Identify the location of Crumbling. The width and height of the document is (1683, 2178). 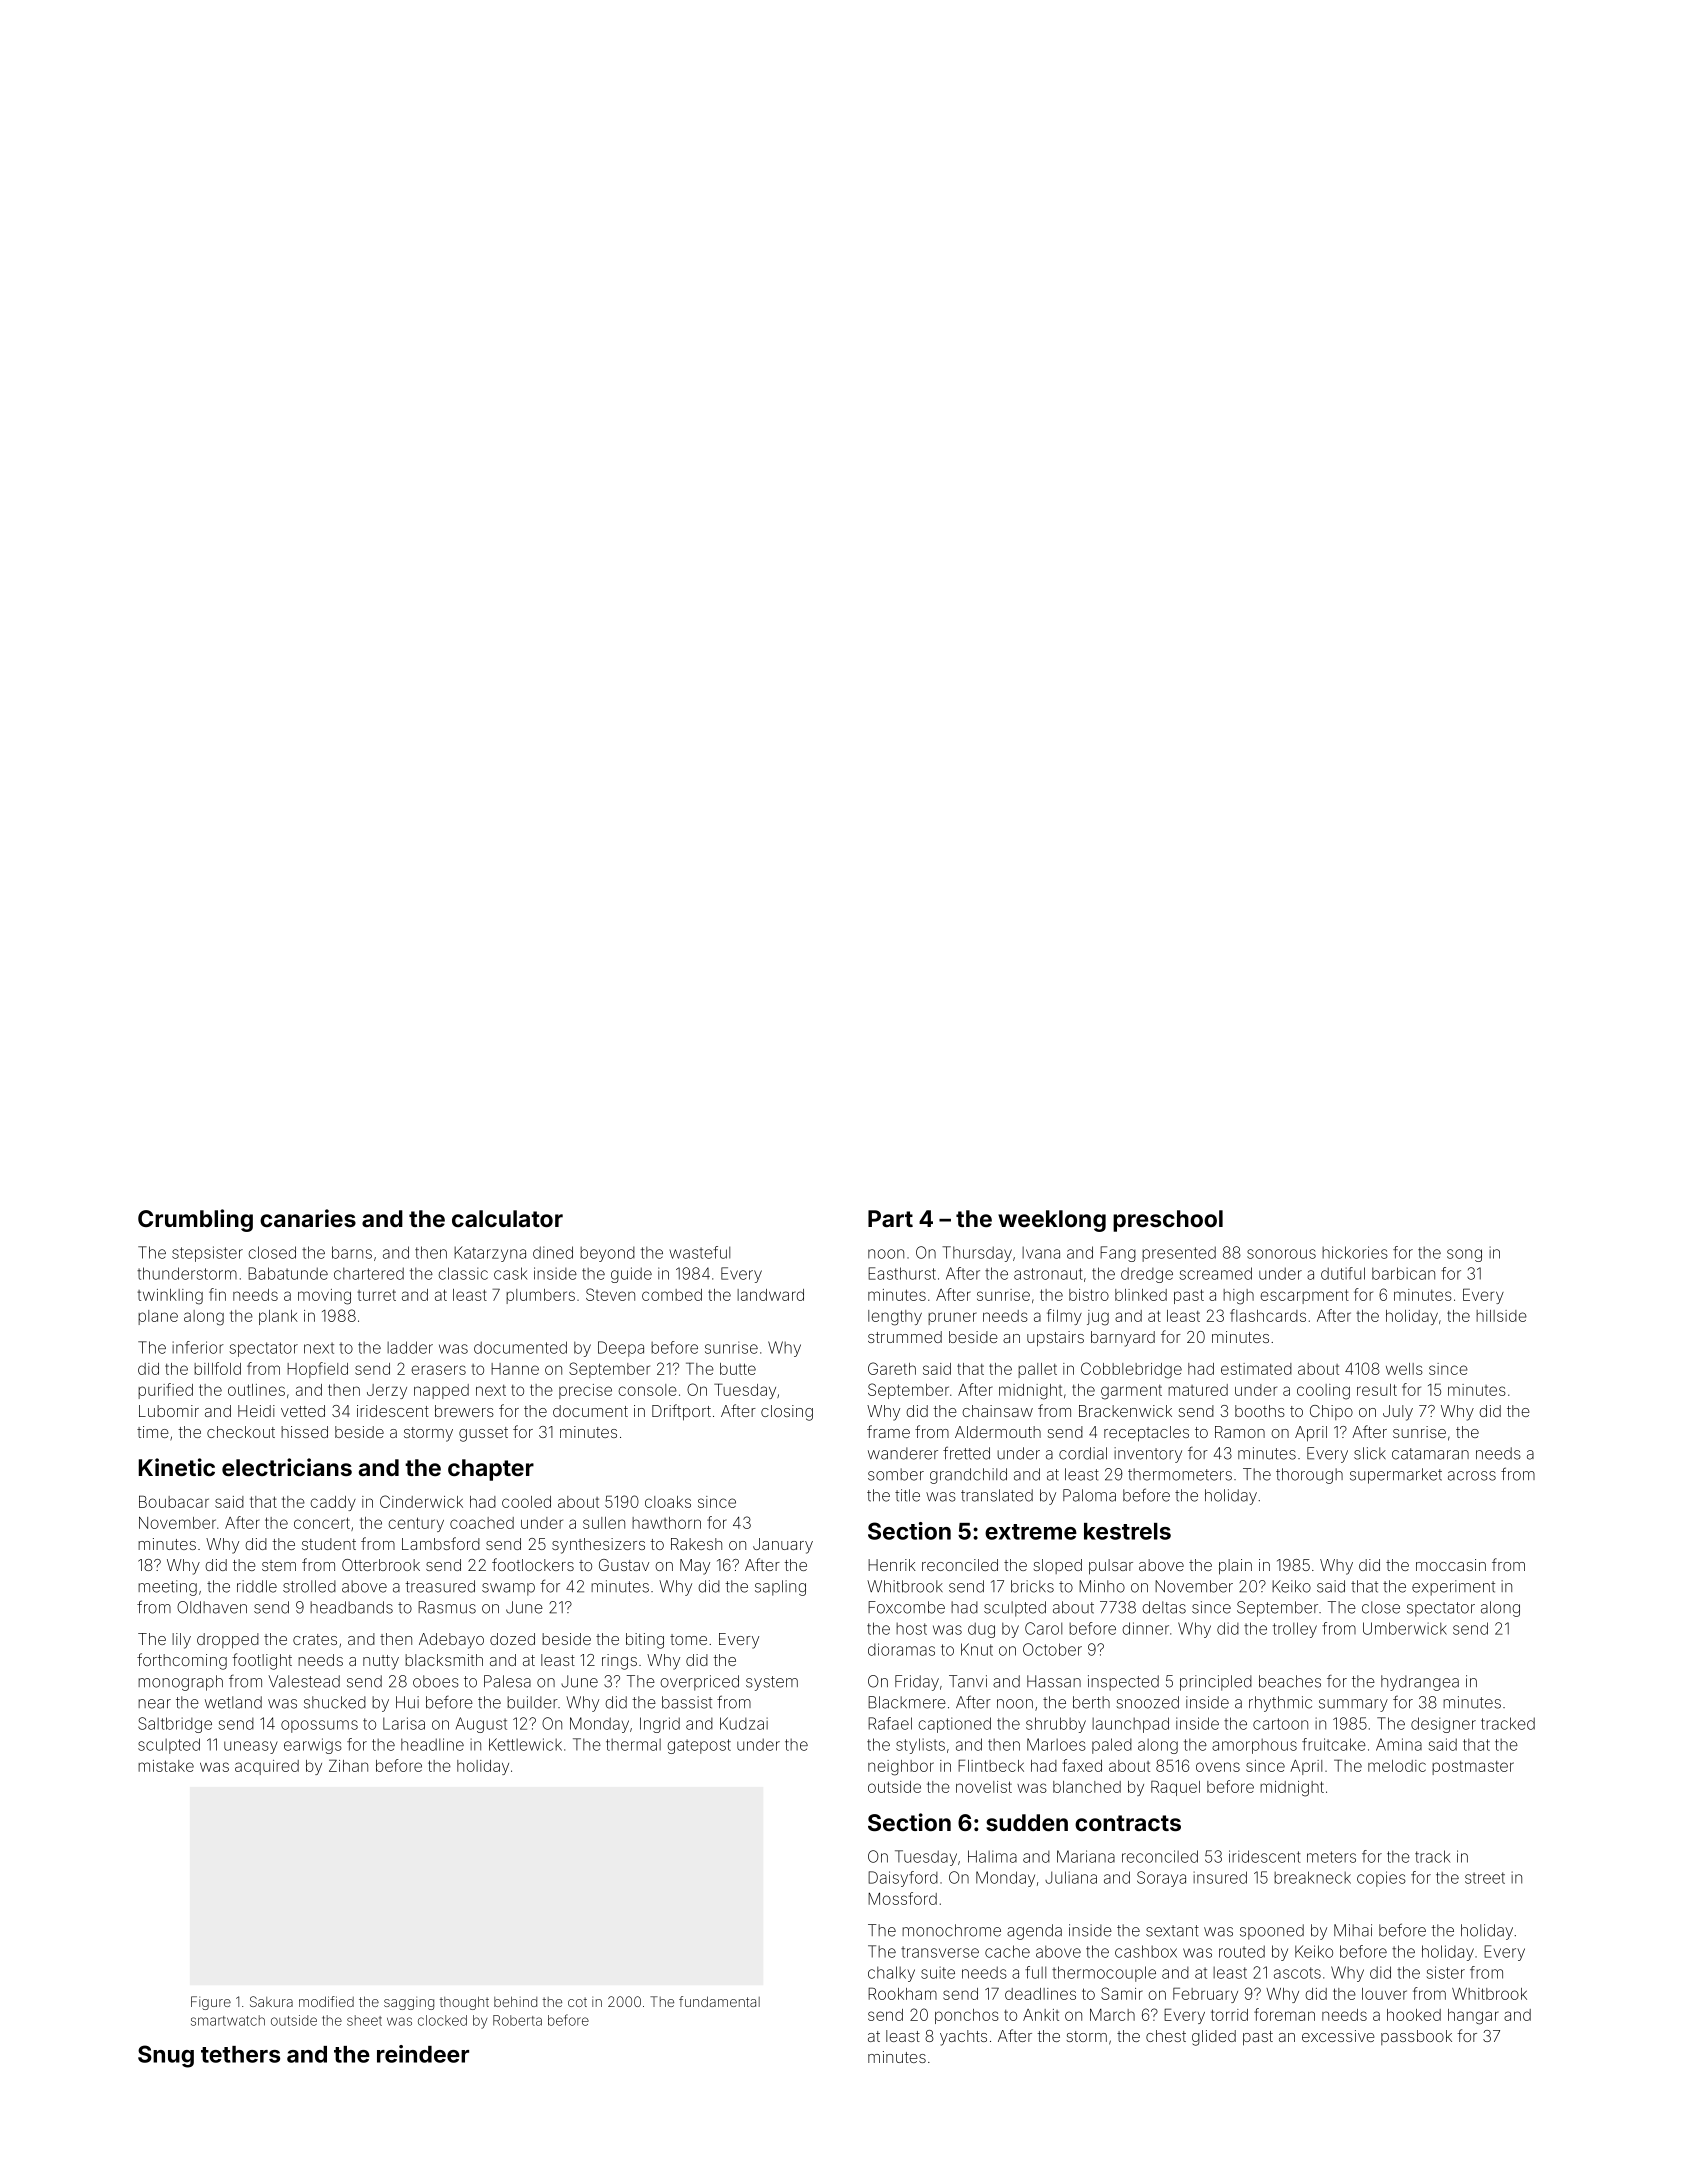
(195, 1220).
